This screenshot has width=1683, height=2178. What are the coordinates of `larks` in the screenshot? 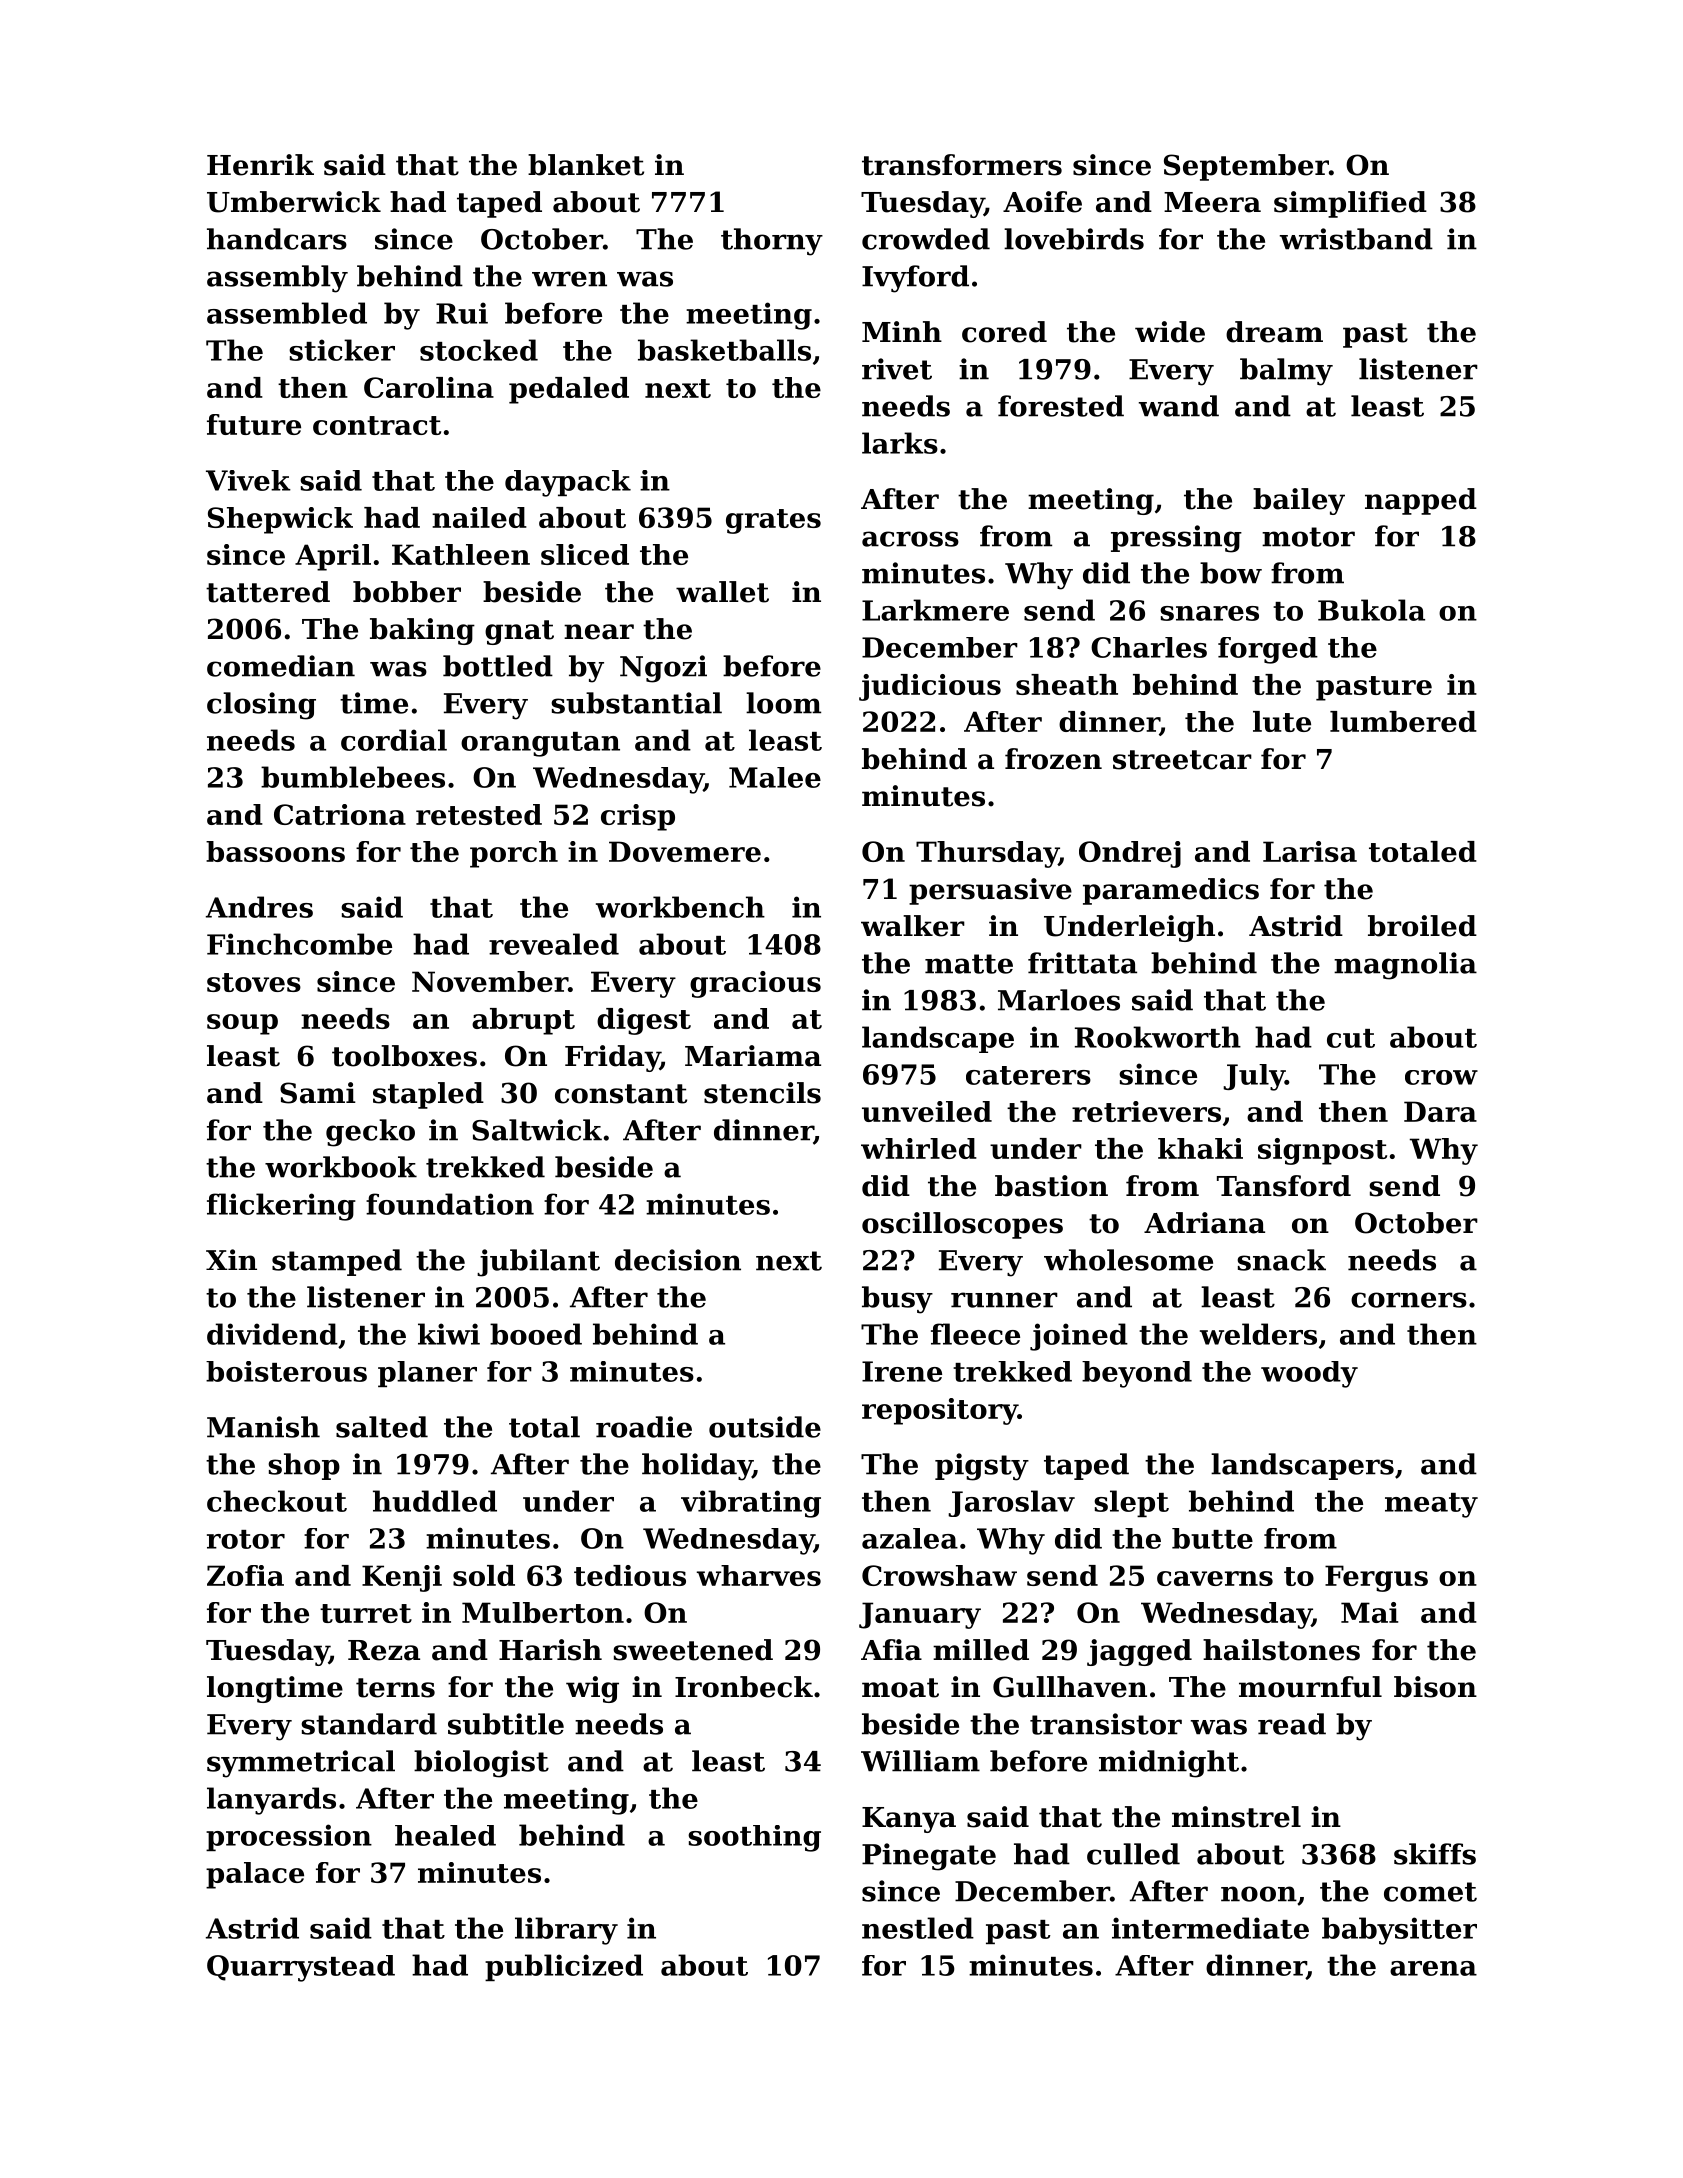 It's located at (900, 443).
